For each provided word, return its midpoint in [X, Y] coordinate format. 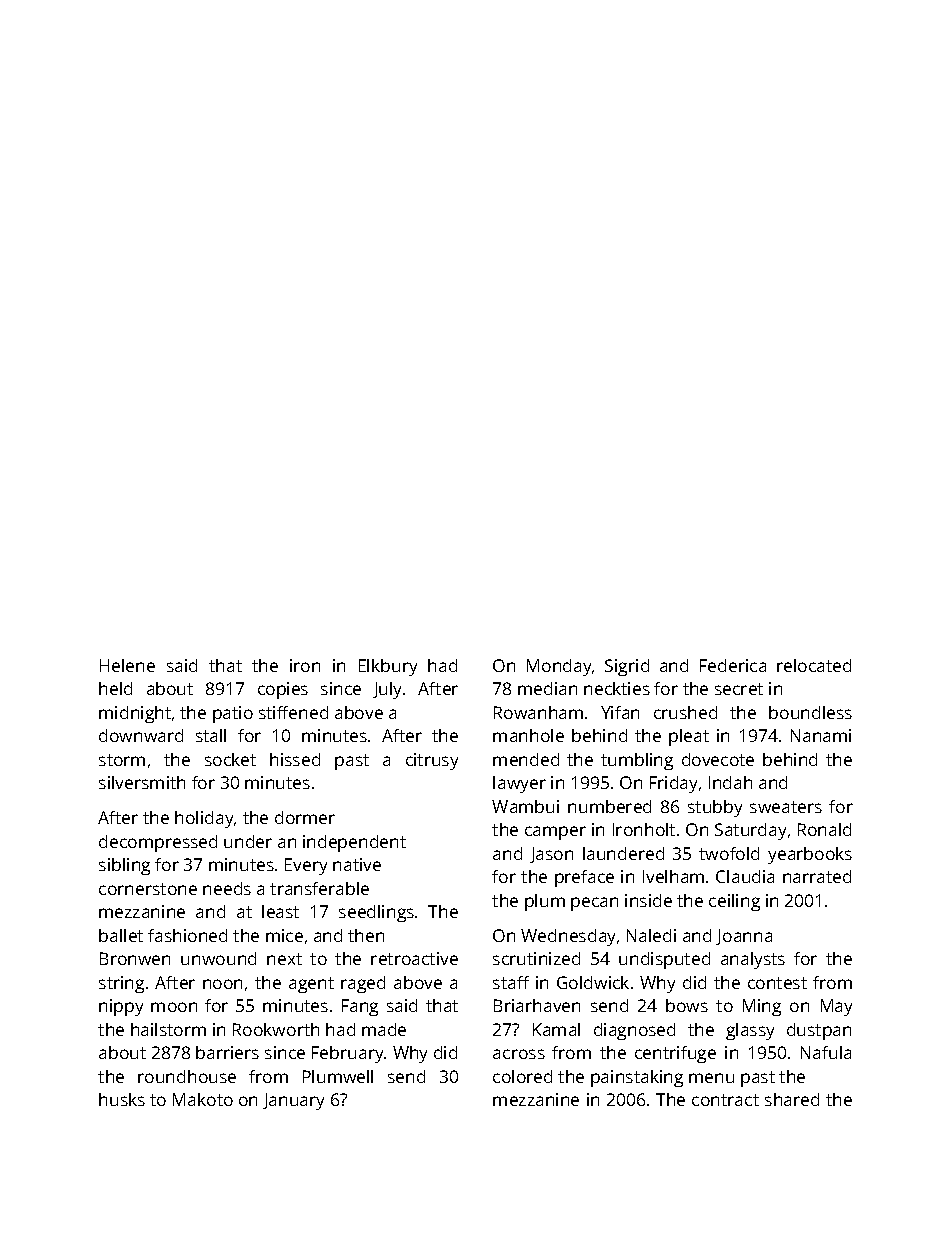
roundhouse [187, 1076]
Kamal [556, 1029]
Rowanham [538, 712]
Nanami [821, 735]
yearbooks [810, 855]
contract [725, 1100]
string [121, 984]
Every [306, 866]
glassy [750, 1031]
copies [283, 690]
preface [584, 878]
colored [522, 1076]
